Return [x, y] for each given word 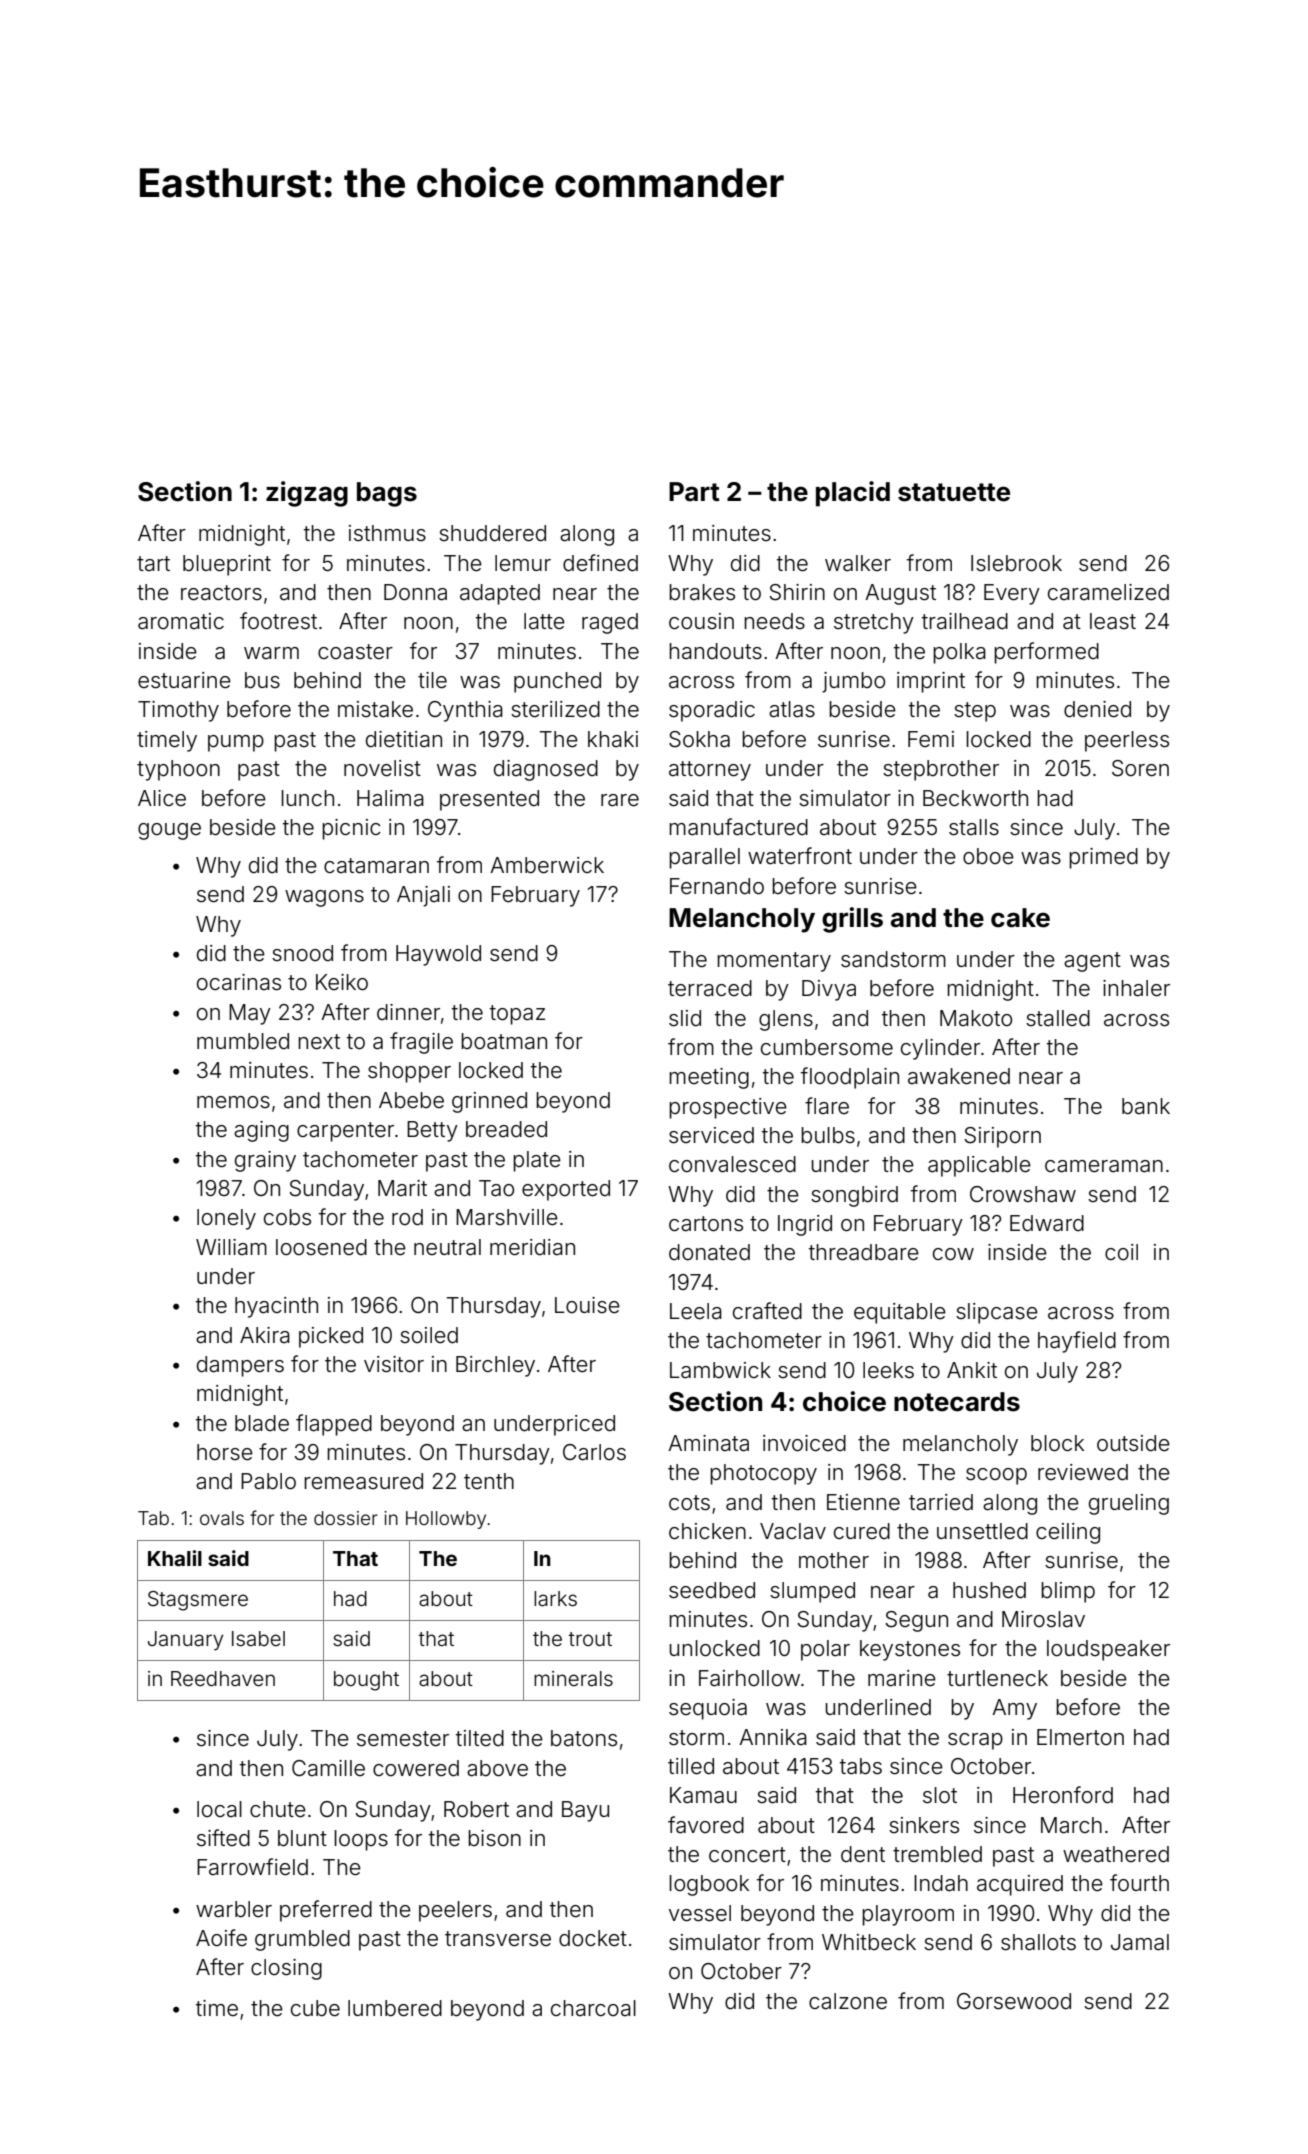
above [497, 1768]
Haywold [438, 955]
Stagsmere [198, 1601]
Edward [1047, 1223]
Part [694, 492]
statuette [954, 492]
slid [685, 1018]
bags [387, 494]
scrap [975, 1741]
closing [286, 1969]
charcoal [593, 2008]
